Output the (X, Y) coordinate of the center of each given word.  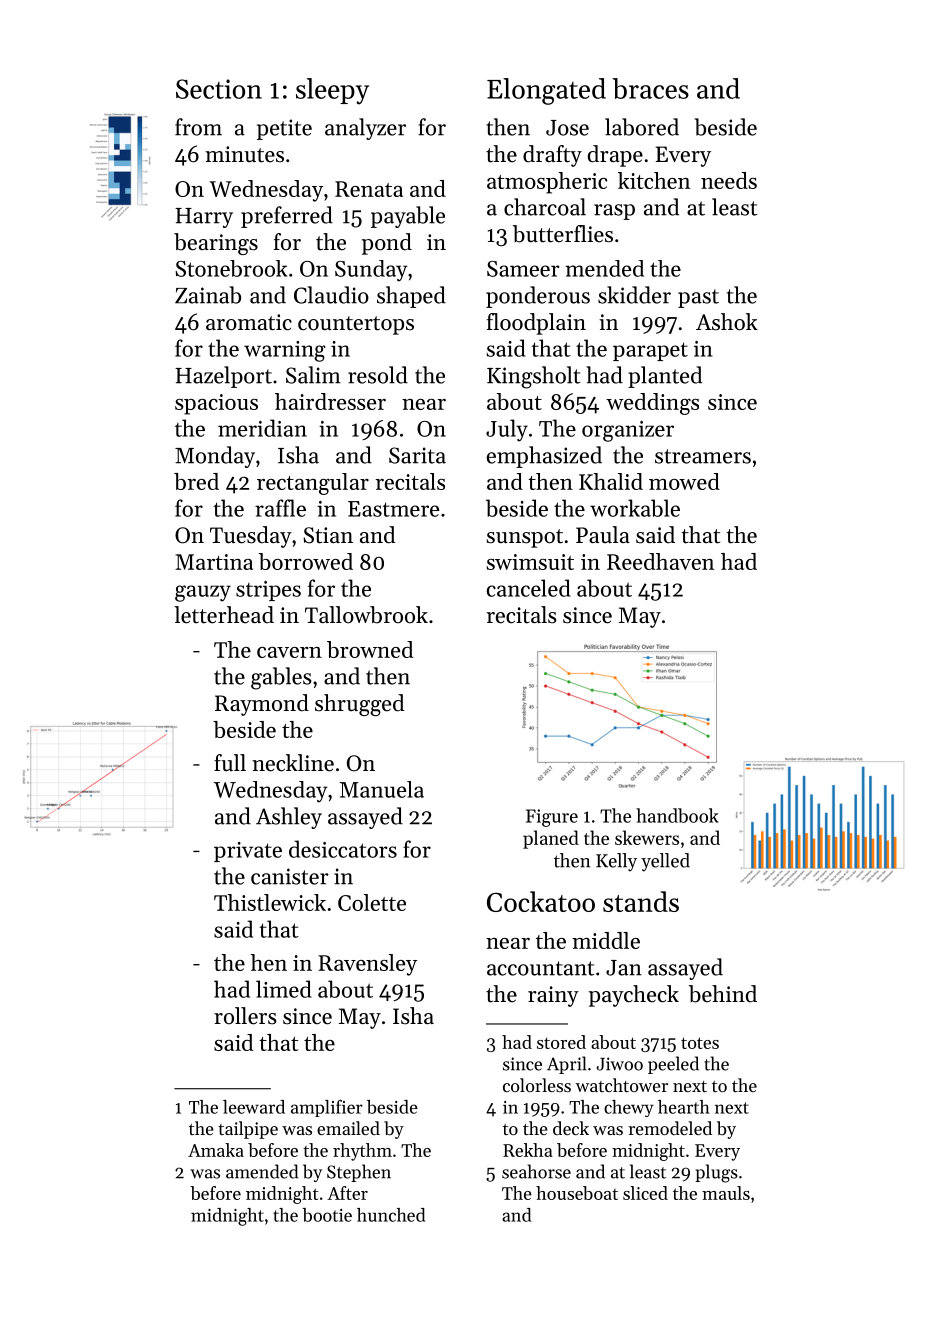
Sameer (523, 269)
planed (551, 839)
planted (665, 377)
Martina (214, 562)
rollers (245, 1016)
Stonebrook (231, 268)
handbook (677, 815)
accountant (540, 968)
